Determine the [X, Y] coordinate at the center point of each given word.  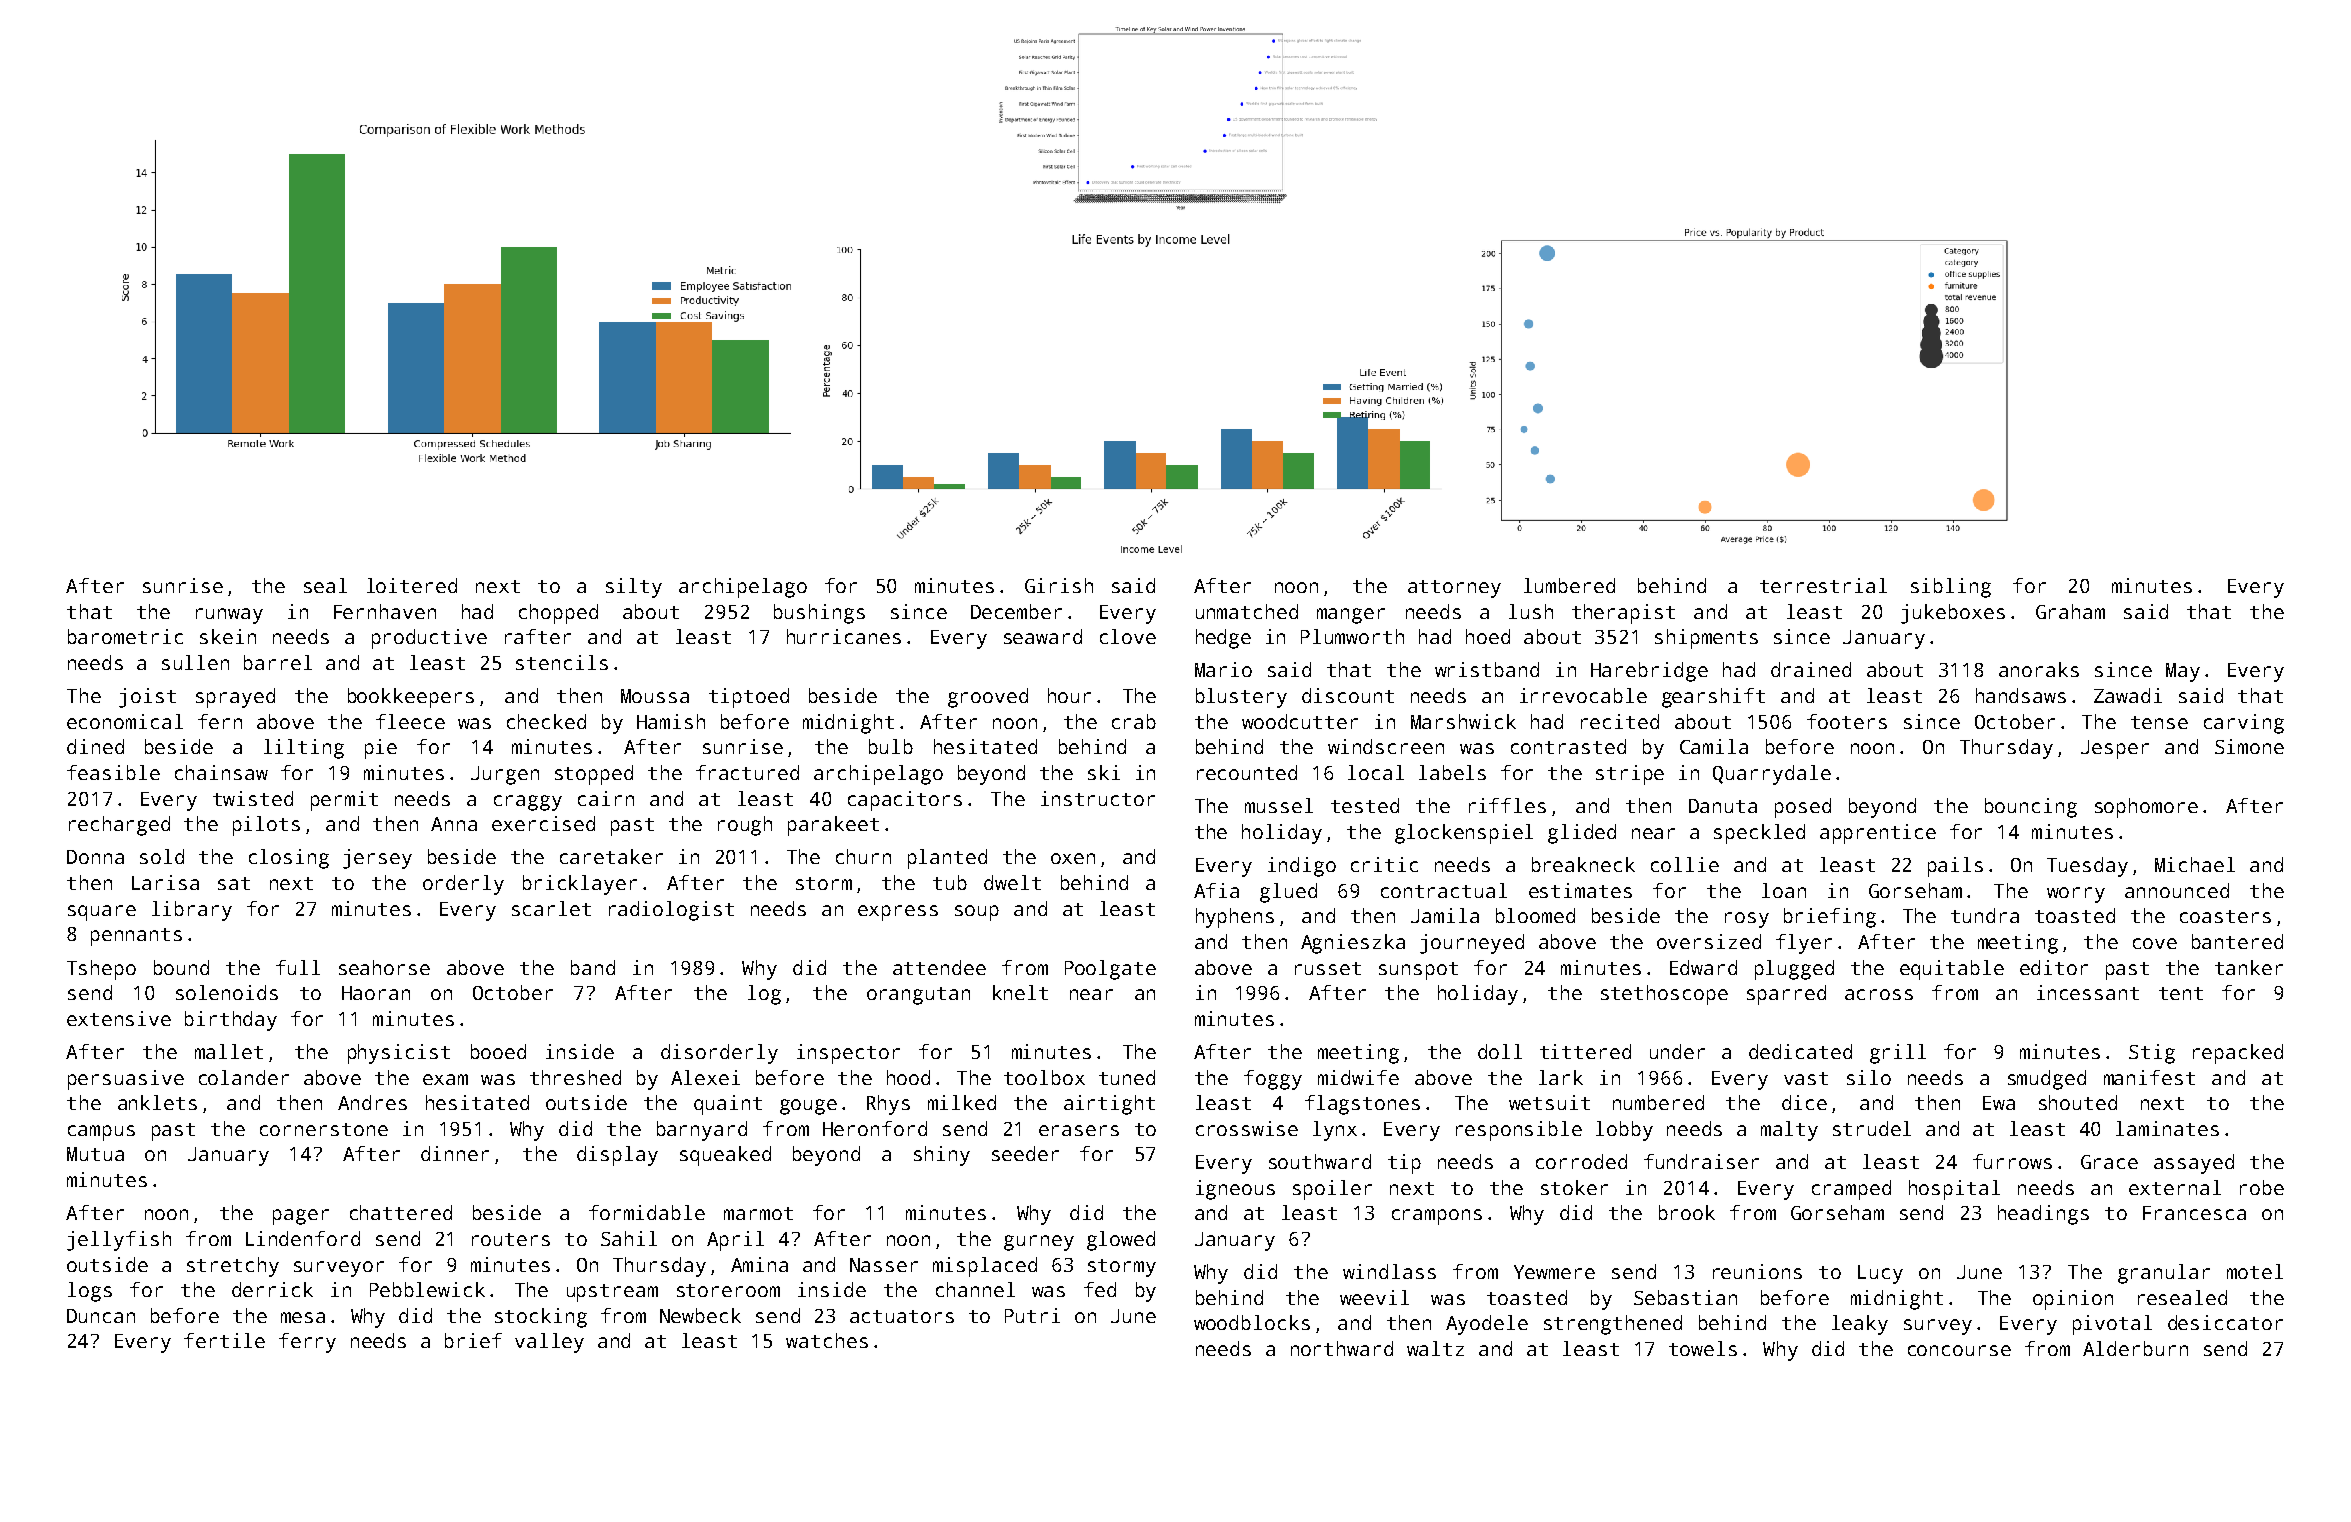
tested [1365, 805]
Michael [2195, 864]
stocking [541, 1318]
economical [125, 721]
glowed [1121, 1241]
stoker [1574, 1187]
